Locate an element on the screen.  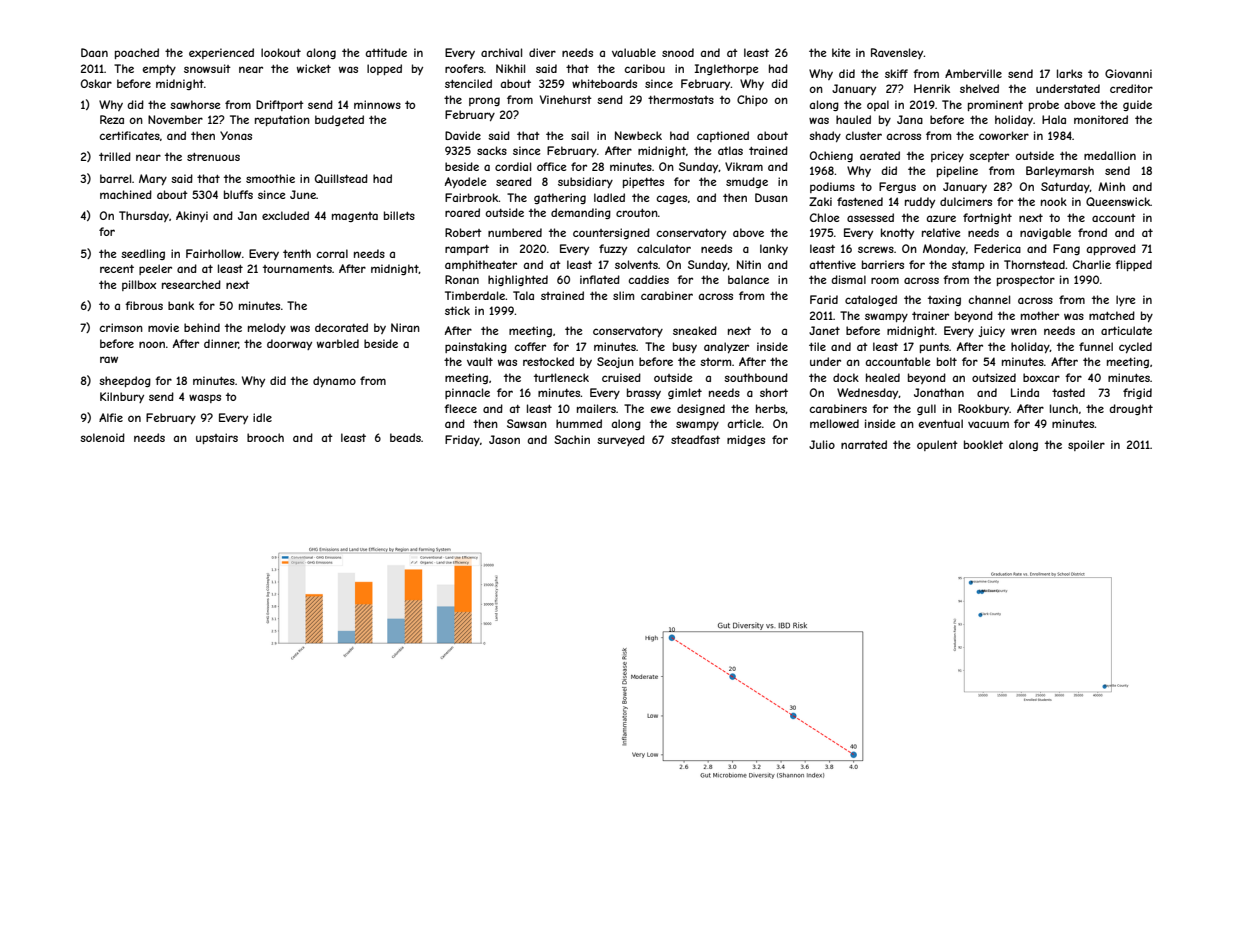
Ravensley is located at coordinates (897, 53).
